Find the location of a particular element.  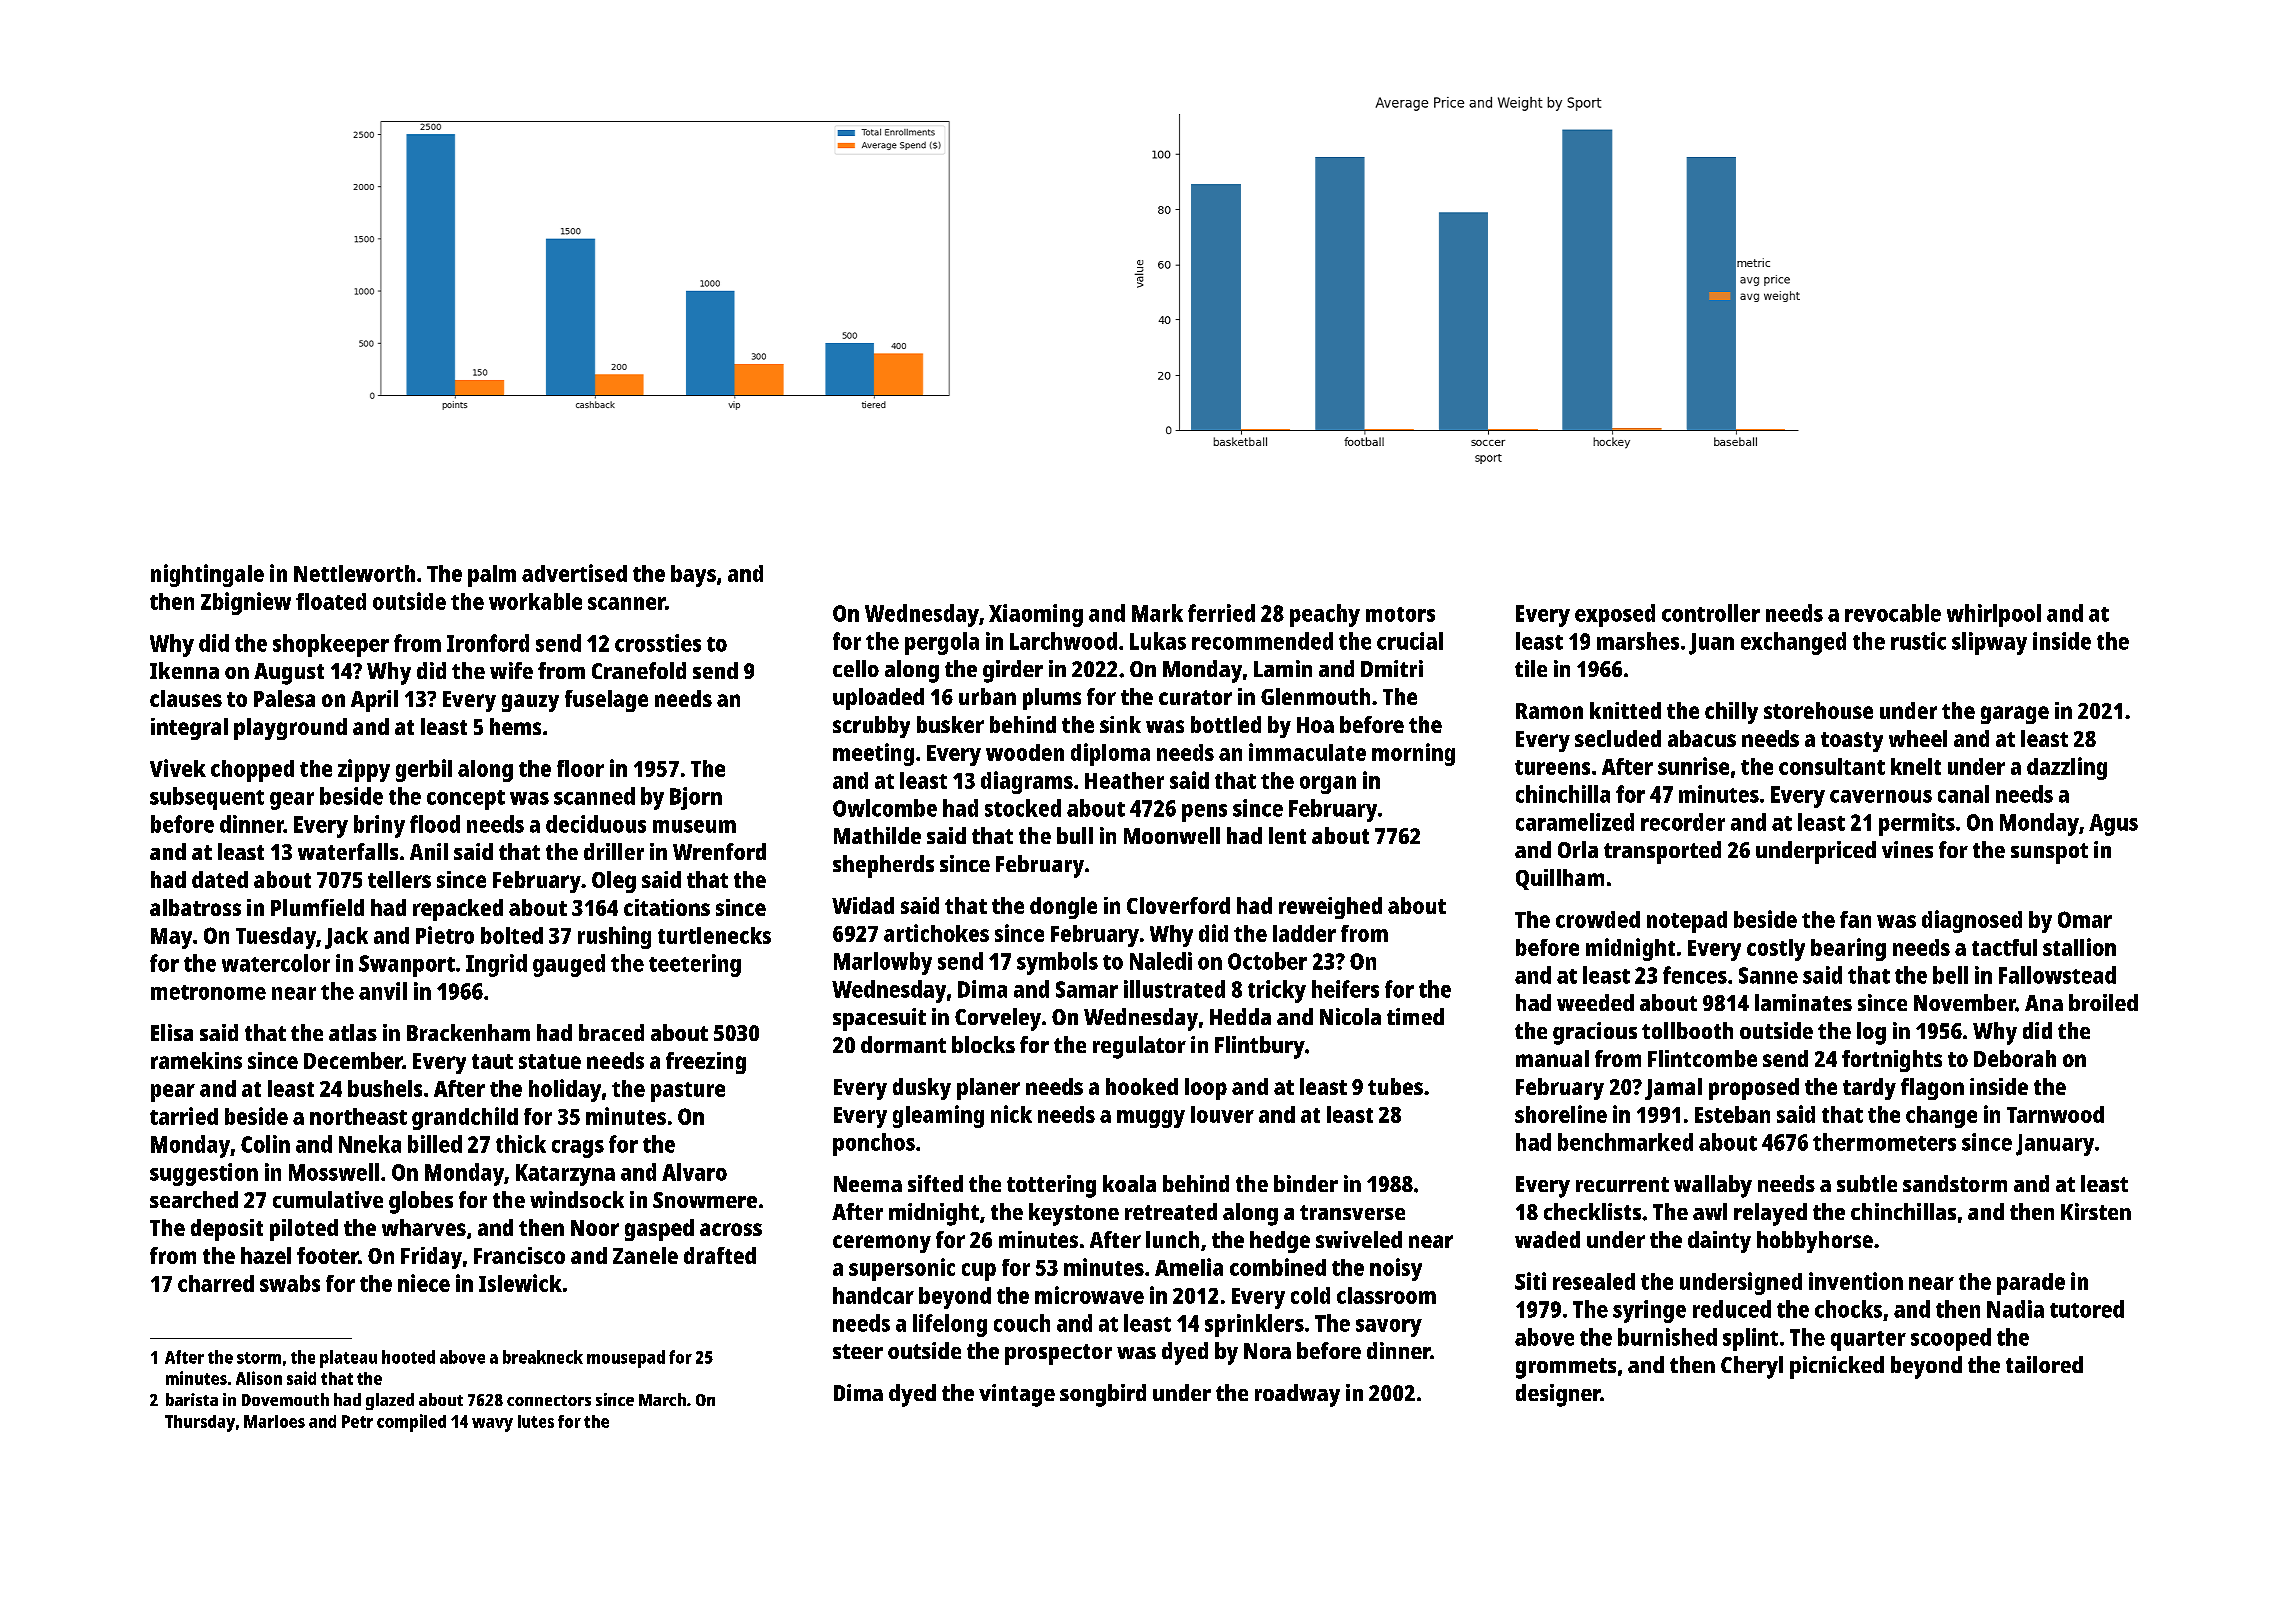

advertised is located at coordinates (574, 573).
